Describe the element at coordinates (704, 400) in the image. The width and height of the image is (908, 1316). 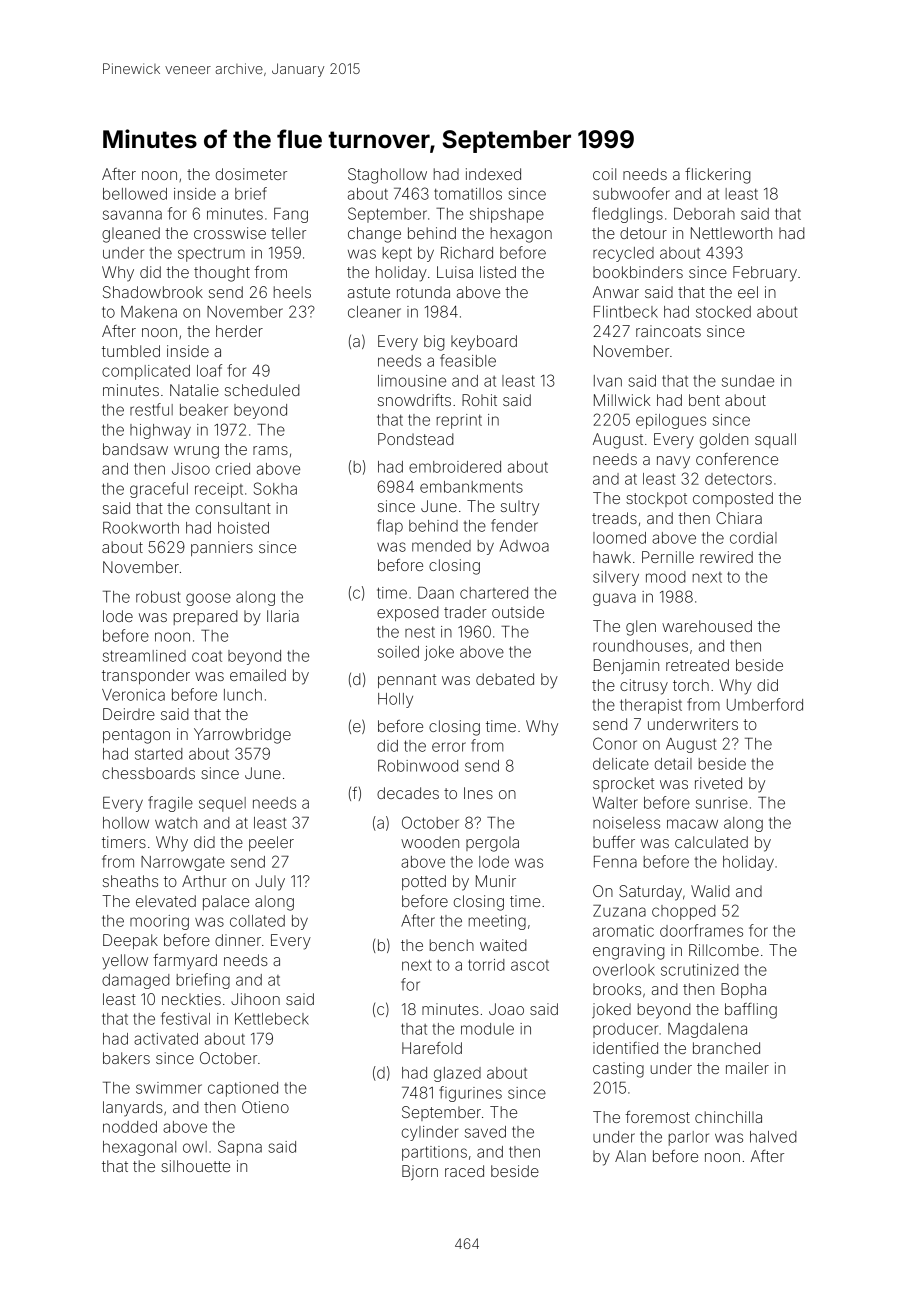
I see `bent` at that location.
